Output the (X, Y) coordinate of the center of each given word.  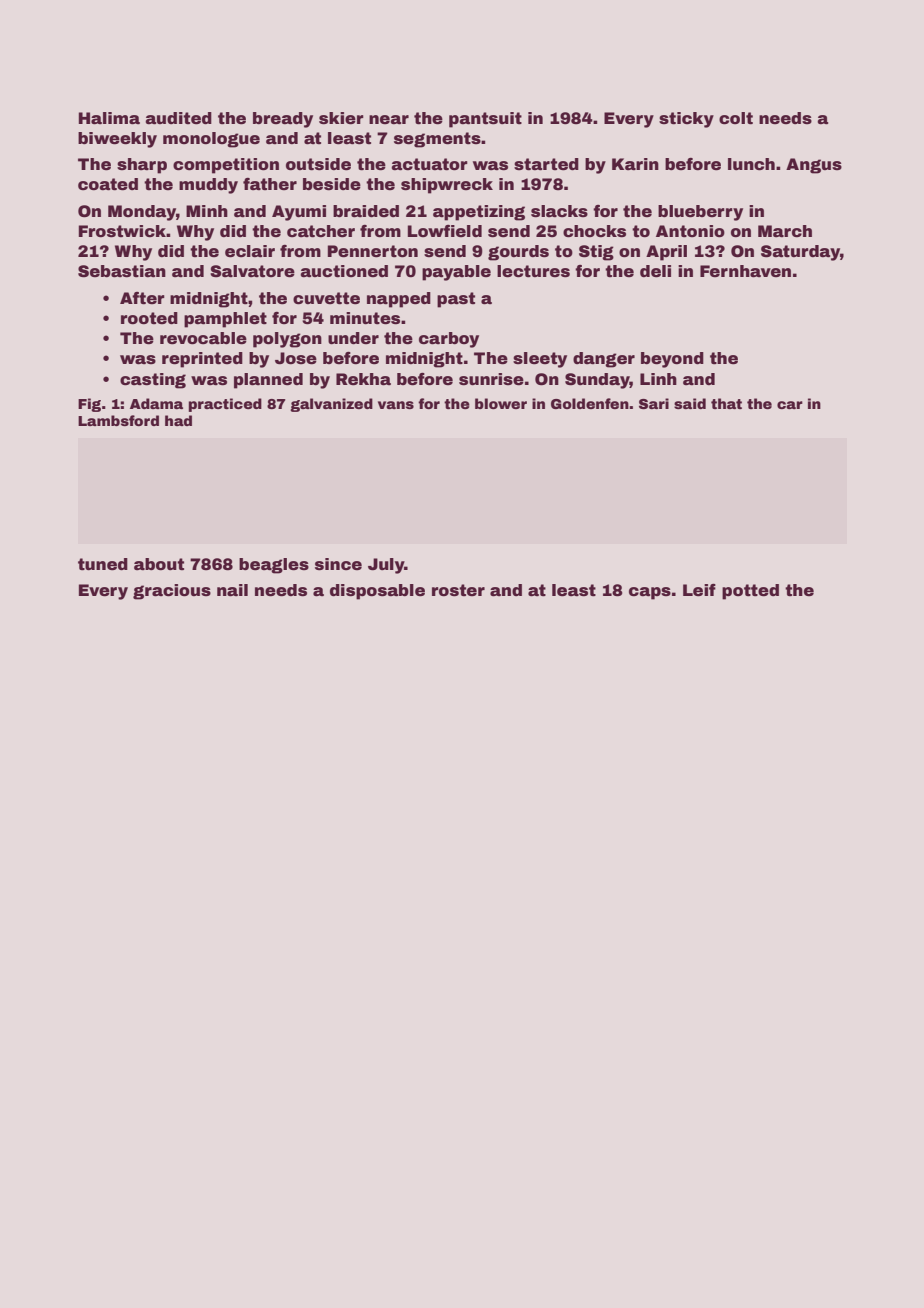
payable (456, 273)
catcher (321, 231)
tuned (103, 564)
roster (458, 590)
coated (108, 184)
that (726, 403)
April (666, 253)
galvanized (331, 405)
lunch (751, 164)
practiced (225, 405)
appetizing (479, 213)
